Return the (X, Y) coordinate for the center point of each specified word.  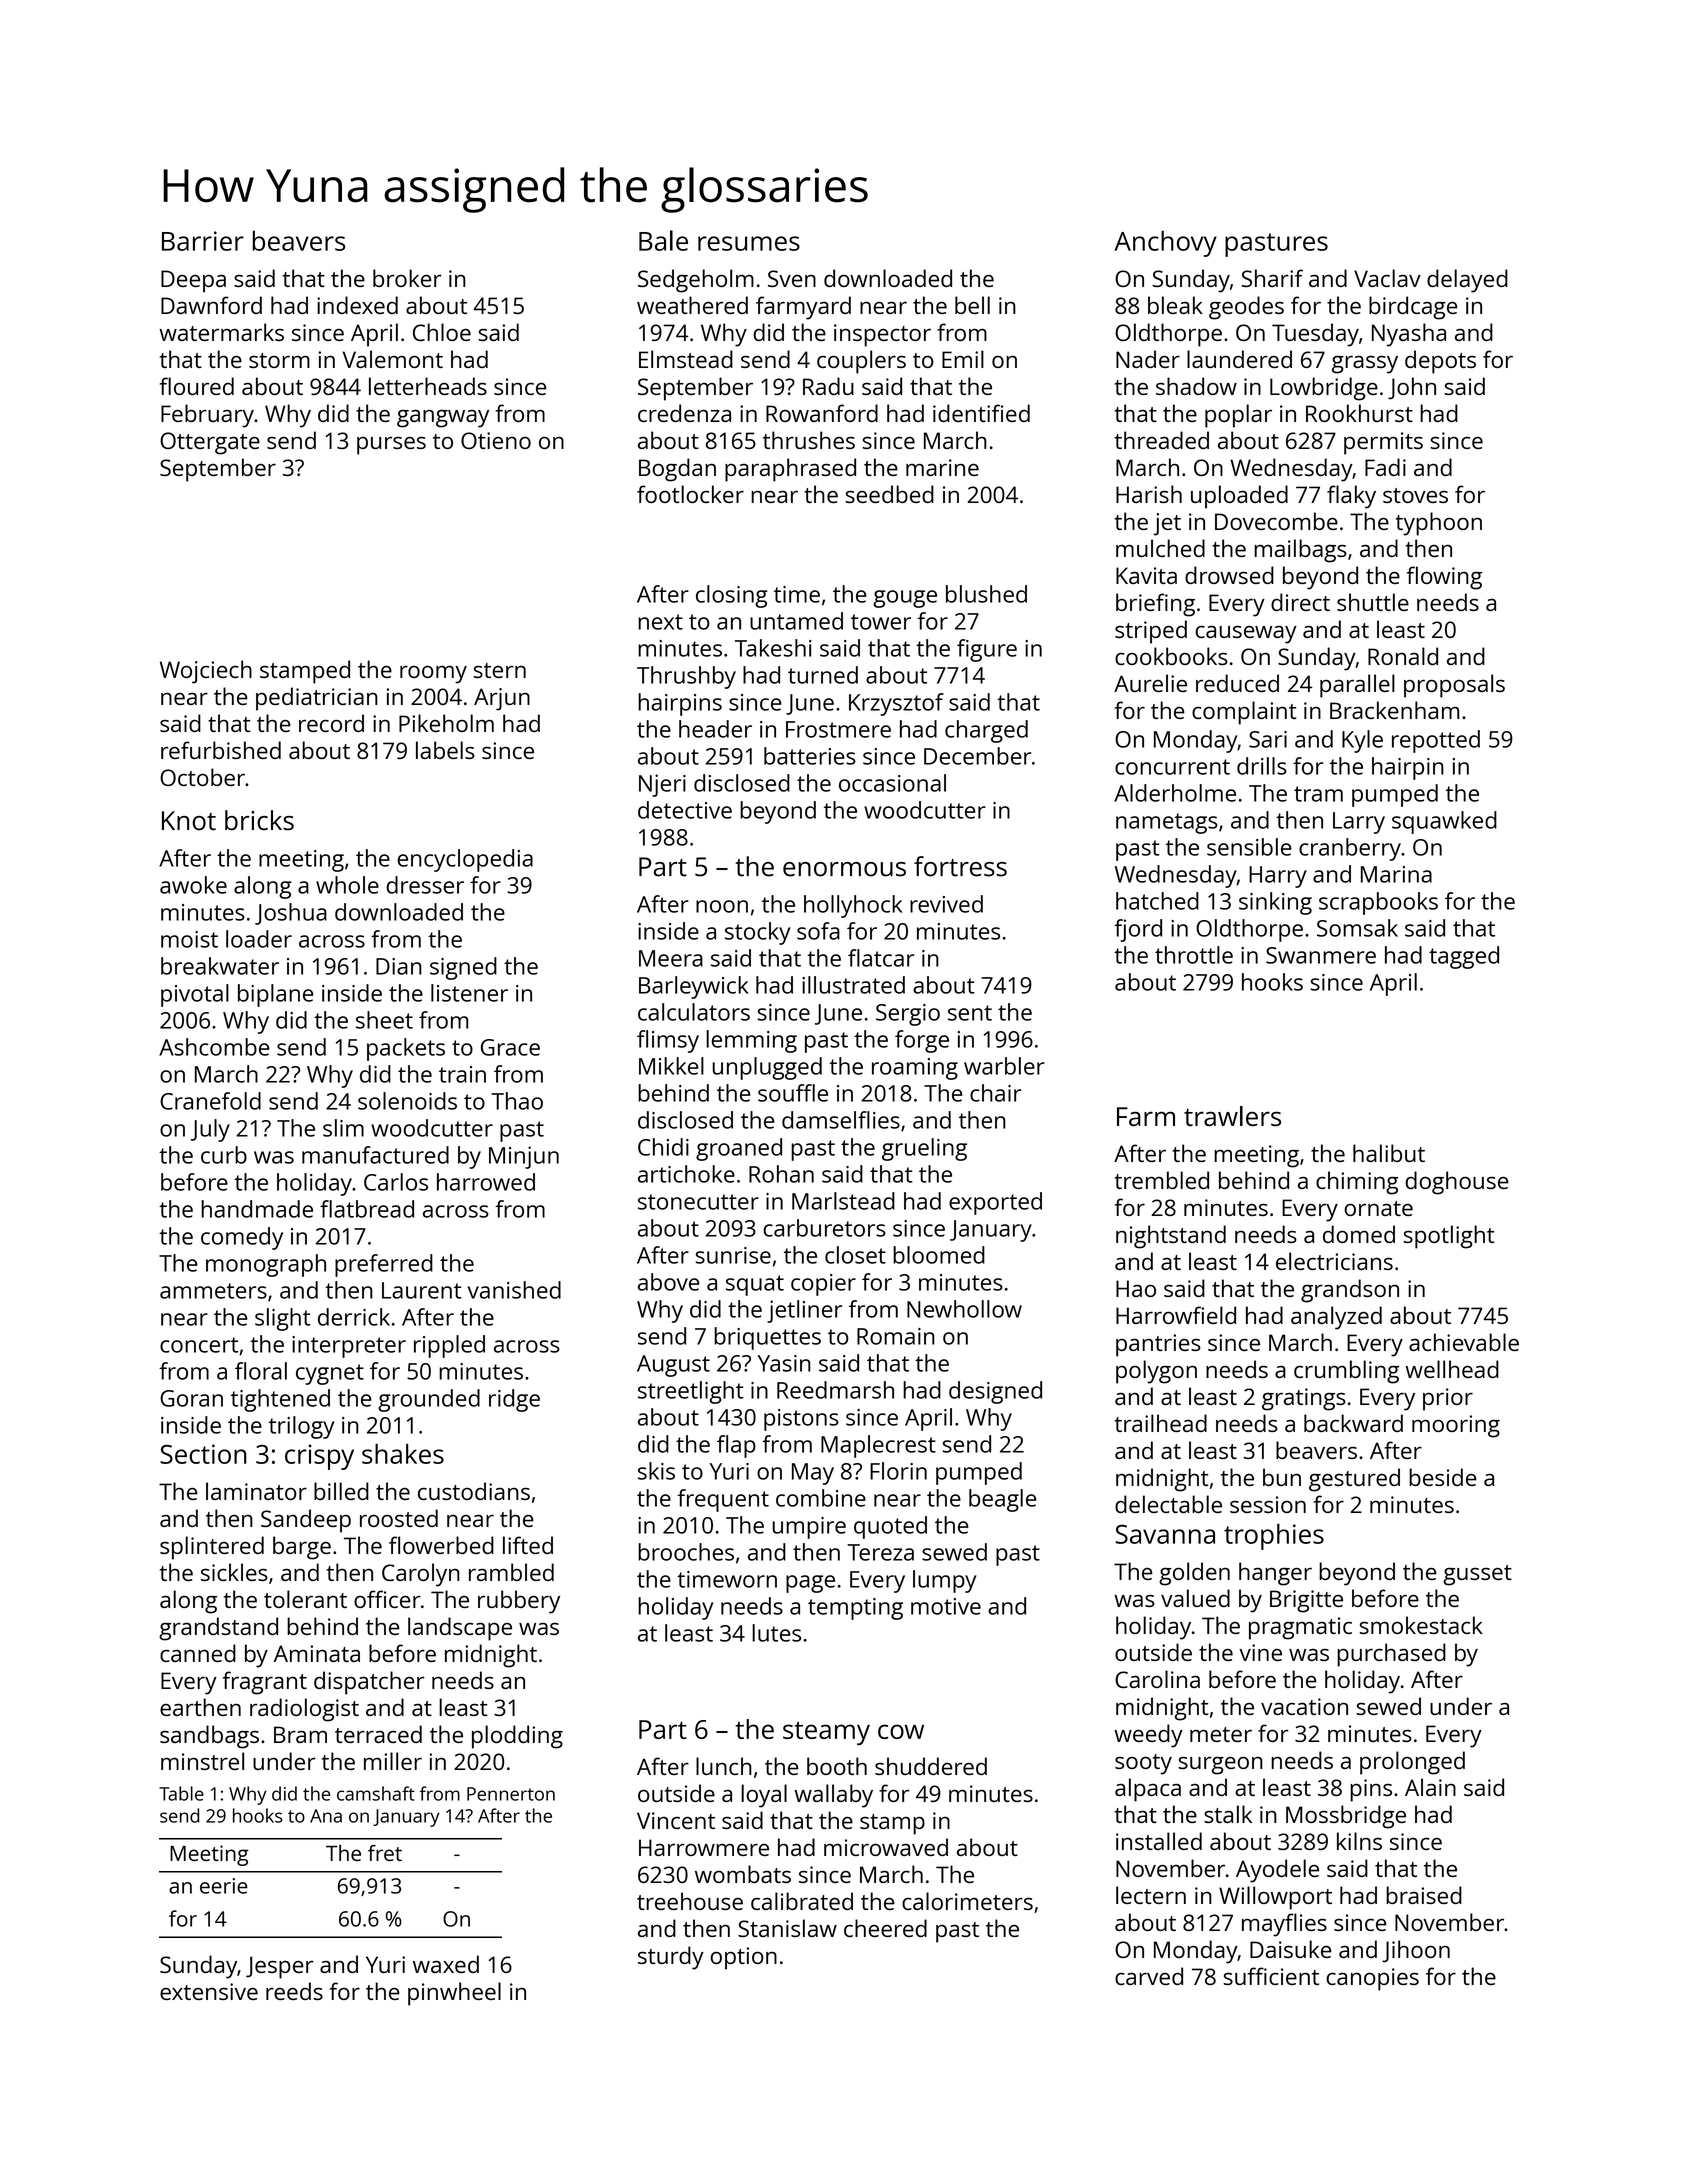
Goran (191, 1398)
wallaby (833, 1796)
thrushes (809, 440)
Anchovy (1165, 243)
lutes (776, 1633)
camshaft (376, 1793)
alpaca (1148, 1790)
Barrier (203, 241)
